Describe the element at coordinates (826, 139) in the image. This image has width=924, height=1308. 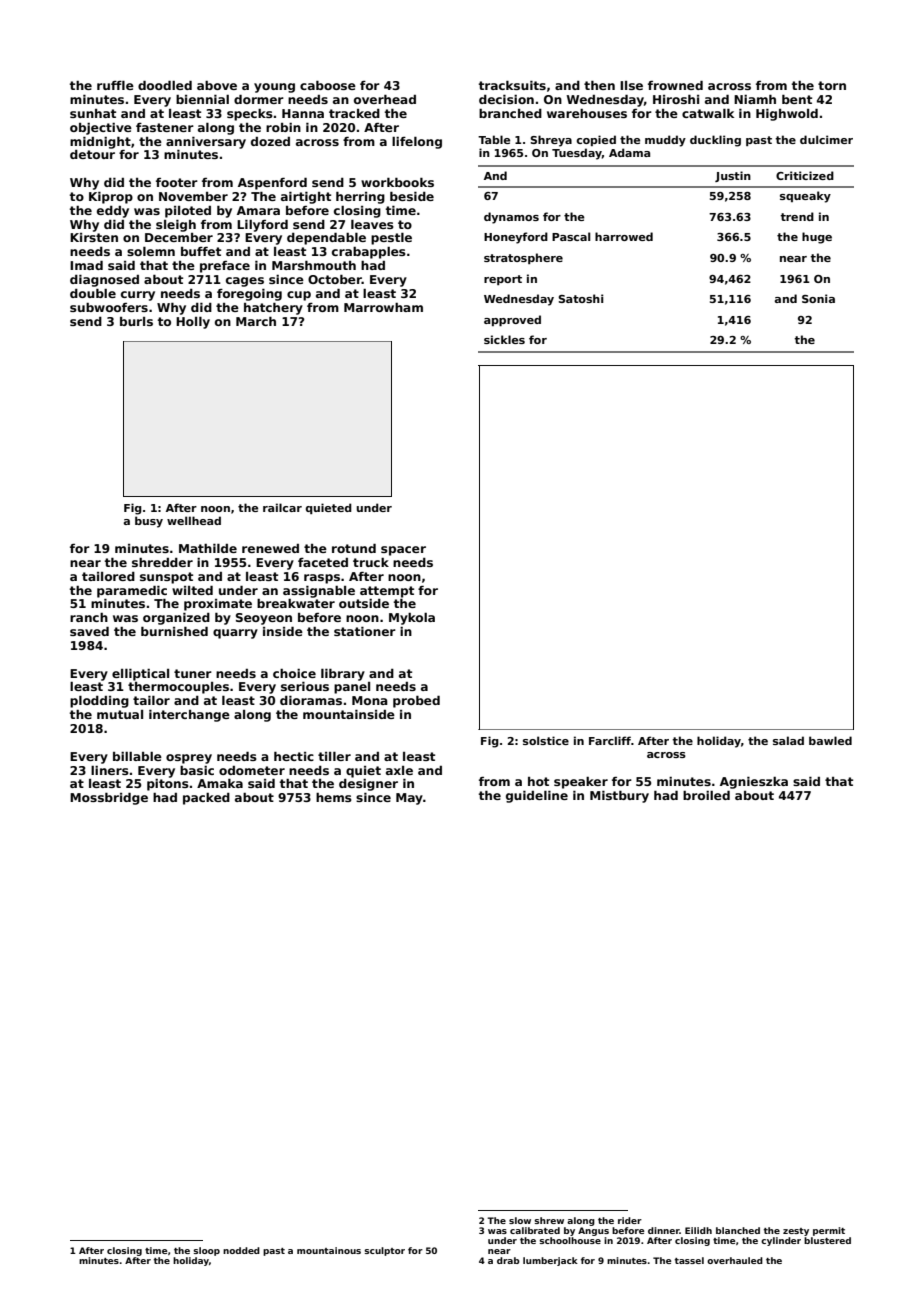
I see `dulcimer` at that location.
